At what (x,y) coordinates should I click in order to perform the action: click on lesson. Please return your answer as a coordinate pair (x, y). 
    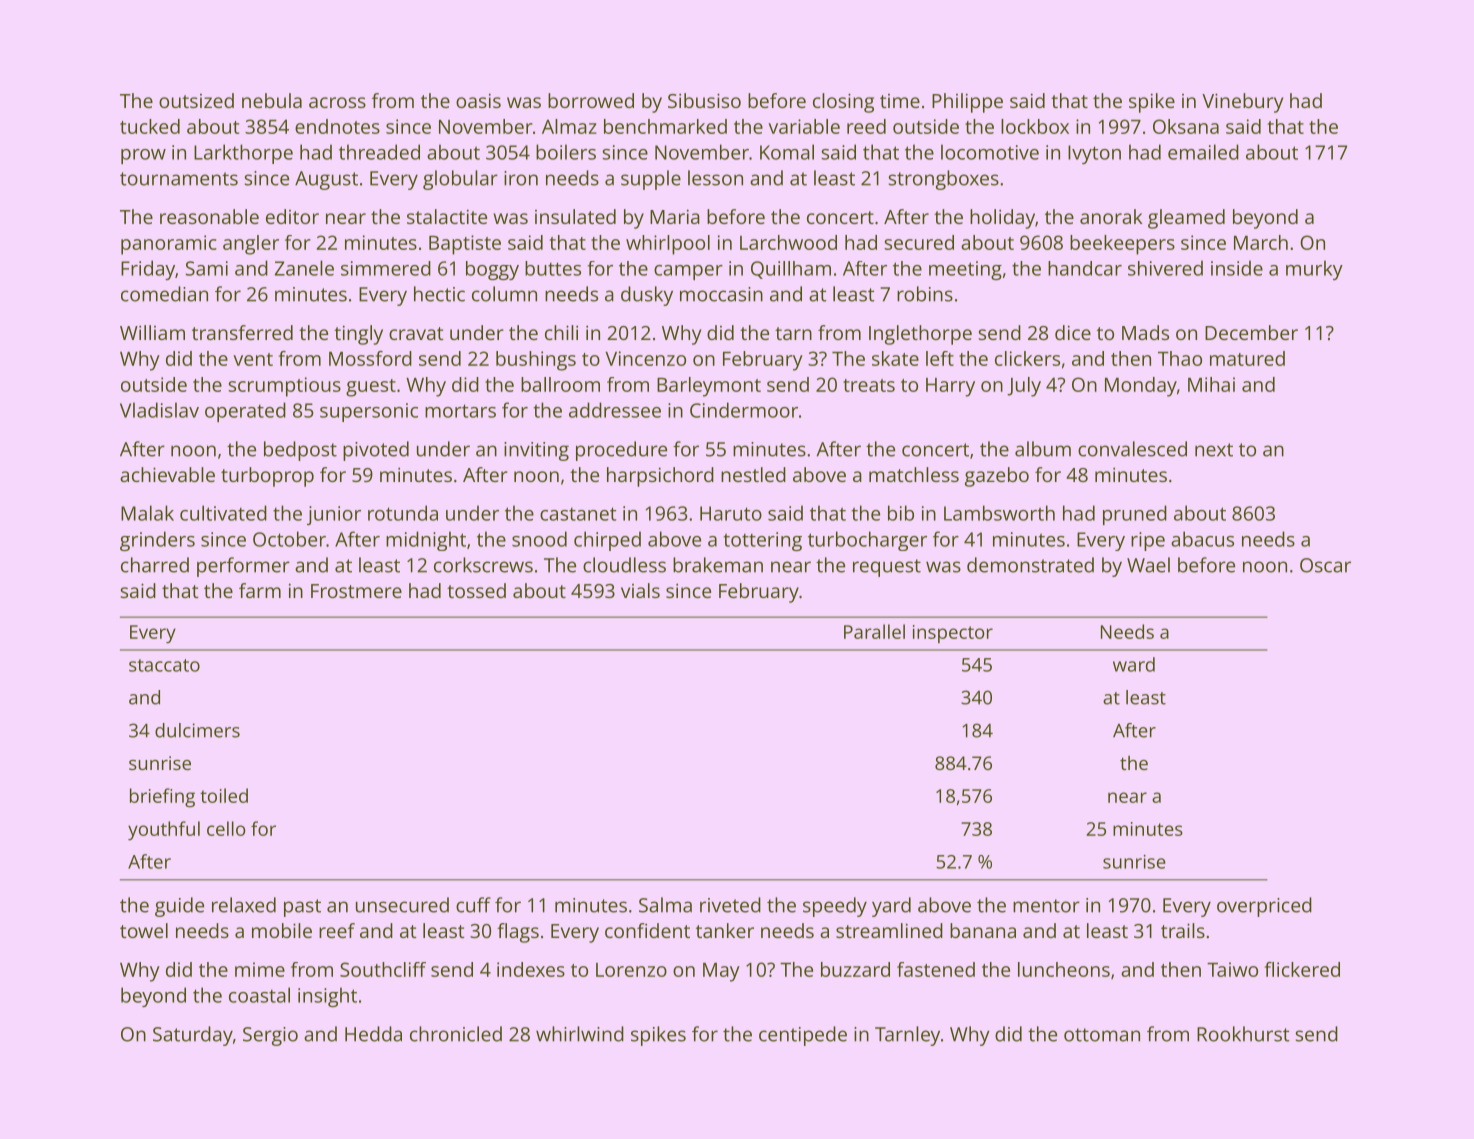
    Looking at the image, I should click on (715, 178).
